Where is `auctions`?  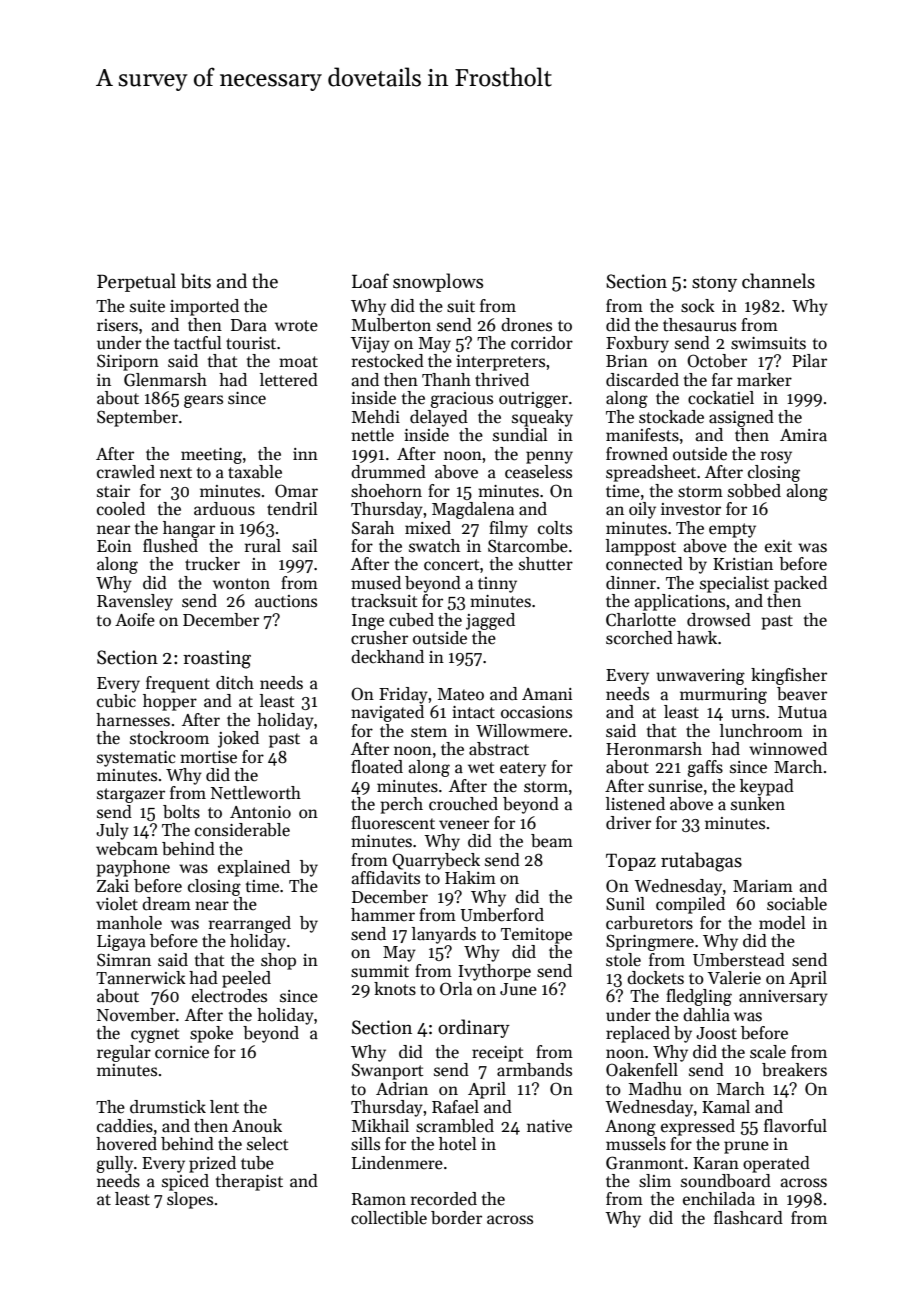
auctions is located at coordinates (286, 601).
